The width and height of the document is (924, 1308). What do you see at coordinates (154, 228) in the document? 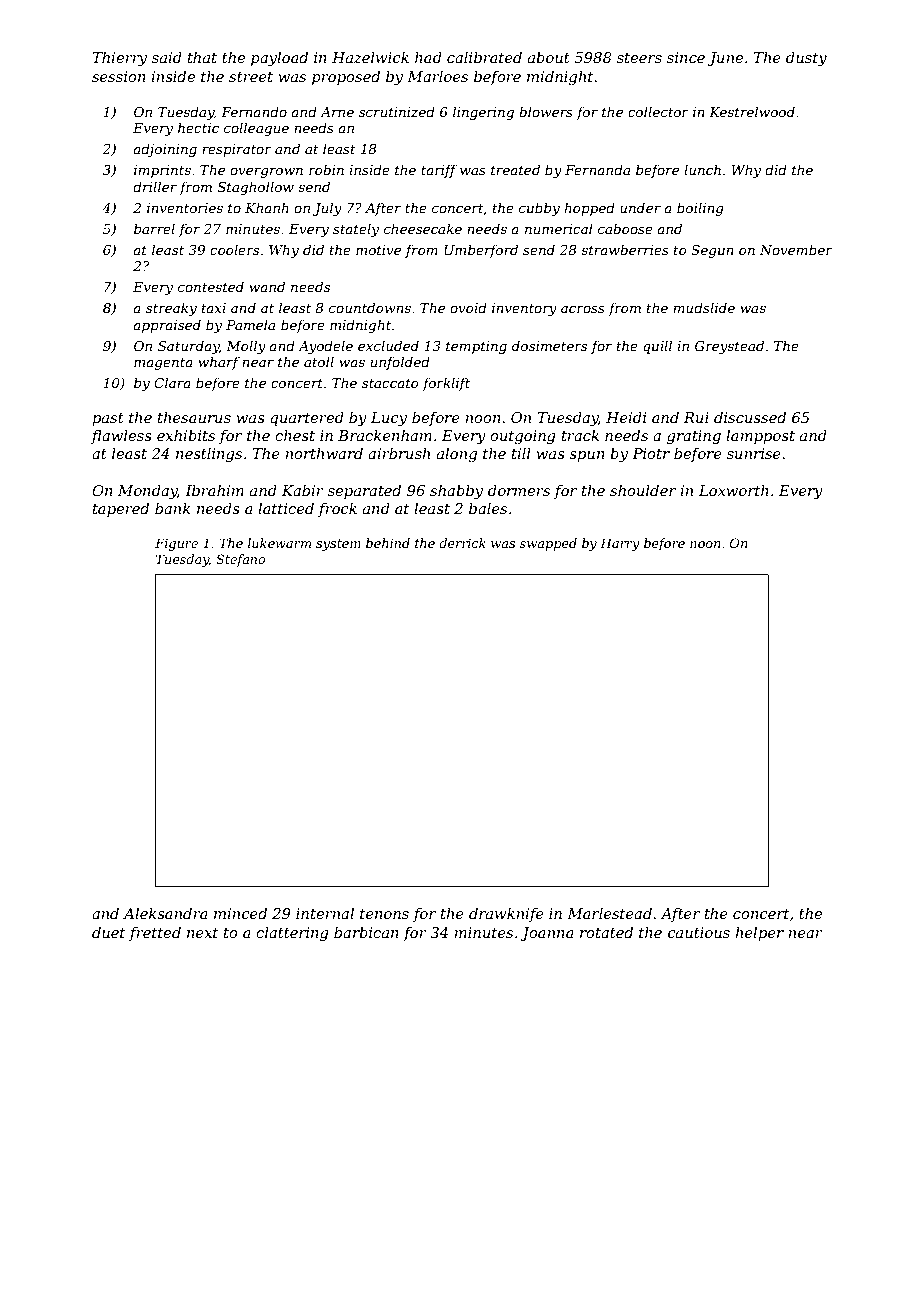
I see `barrel` at bounding box center [154, 228].
